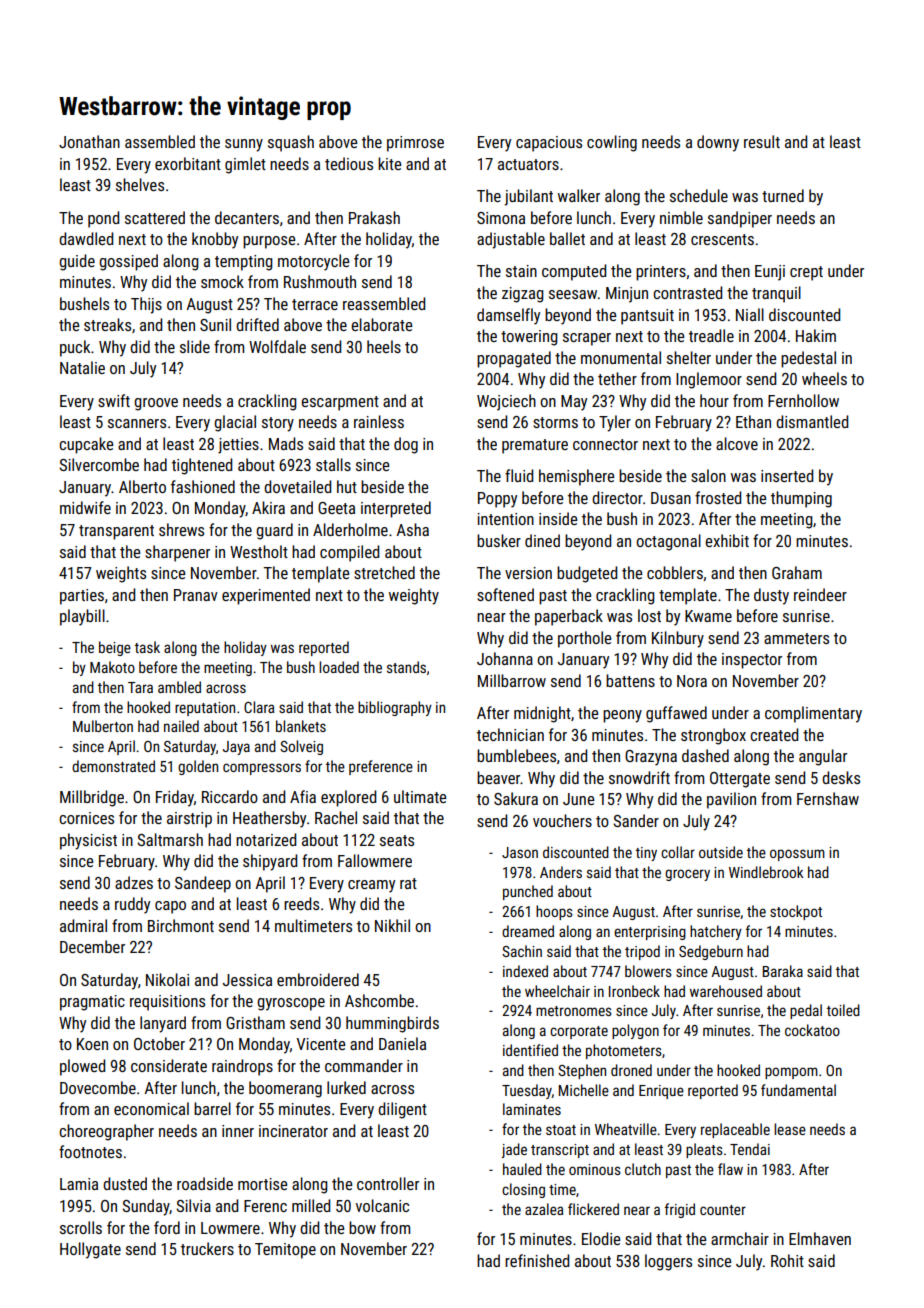 This screenshot has height=1308, width=924. Describe the element at coordinates (270, 862) in the screenshot. I see `shipyard` at that location.
